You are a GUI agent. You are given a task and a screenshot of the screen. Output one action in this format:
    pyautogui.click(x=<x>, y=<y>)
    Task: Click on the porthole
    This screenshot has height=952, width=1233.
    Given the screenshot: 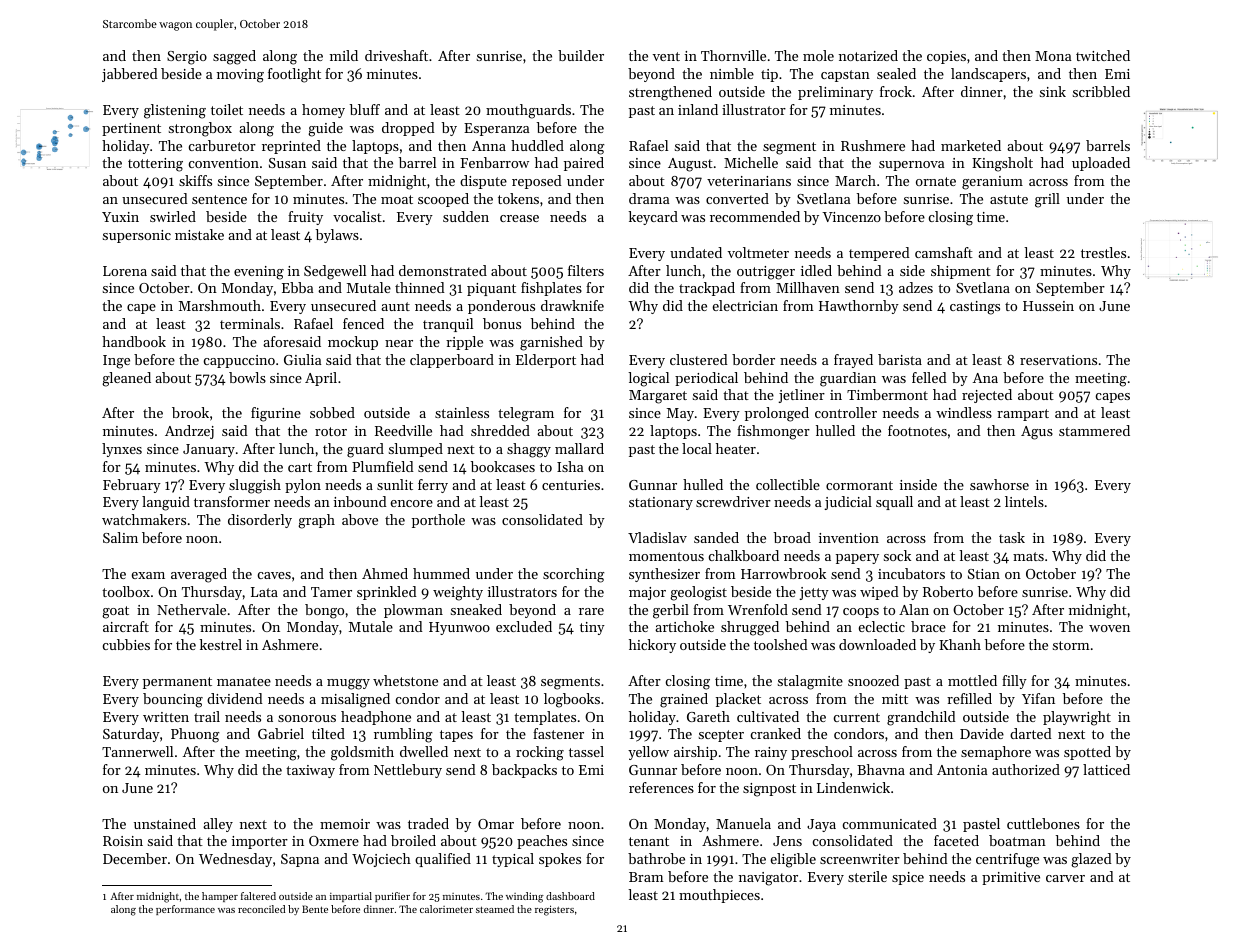 What is the action you would take?
    pyautogui.click(x=438, y=521)
